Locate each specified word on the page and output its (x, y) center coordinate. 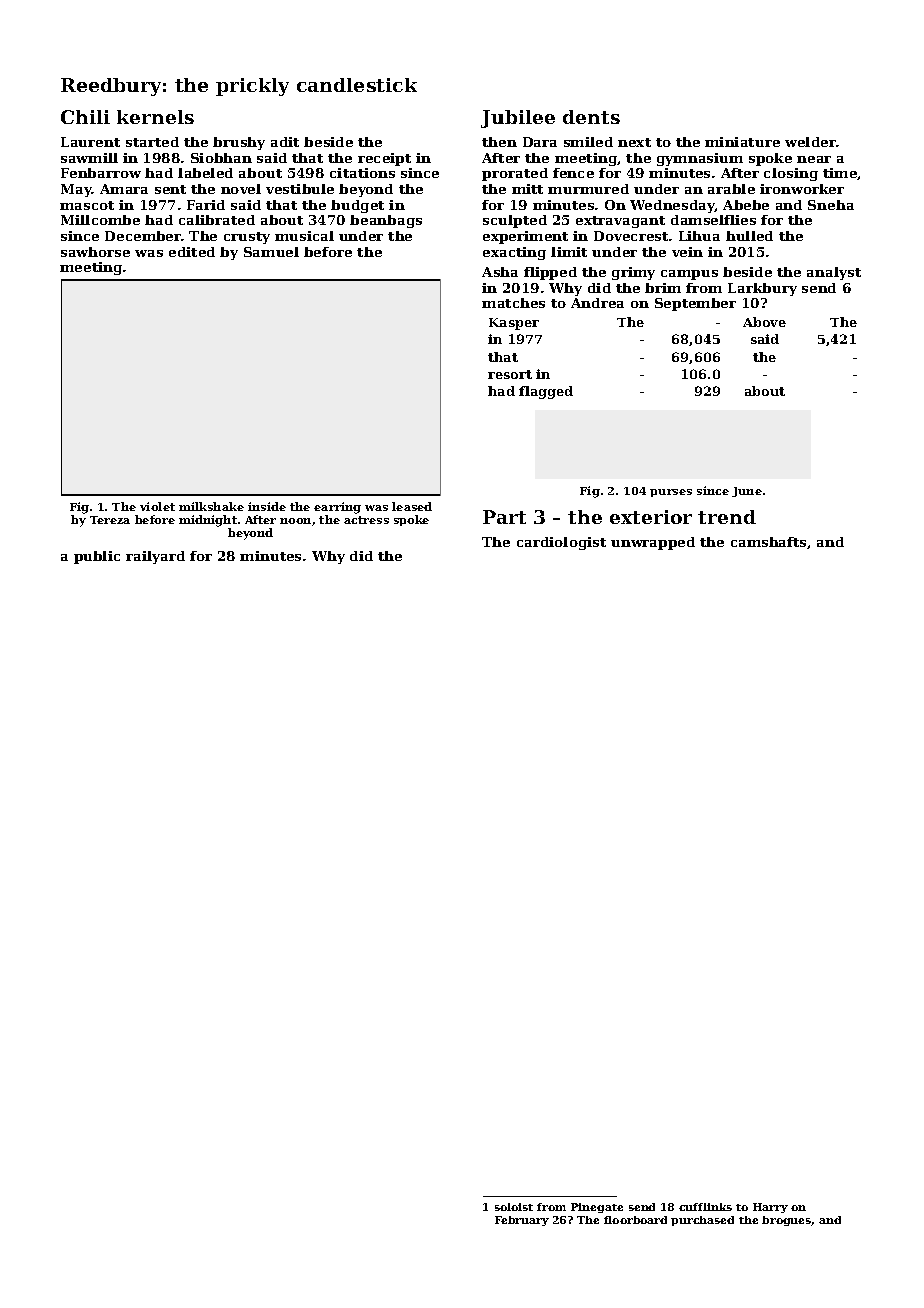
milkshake (211, 506)
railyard (155, 557)
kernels (155, 117)
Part (504, 517)
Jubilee (518, 119)
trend (727, 517)
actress (366, 520)
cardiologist (561, 543)
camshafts (768, 542)
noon (295, 521)
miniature (742, 142)
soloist (514, 1207)
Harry (770, 1208)
